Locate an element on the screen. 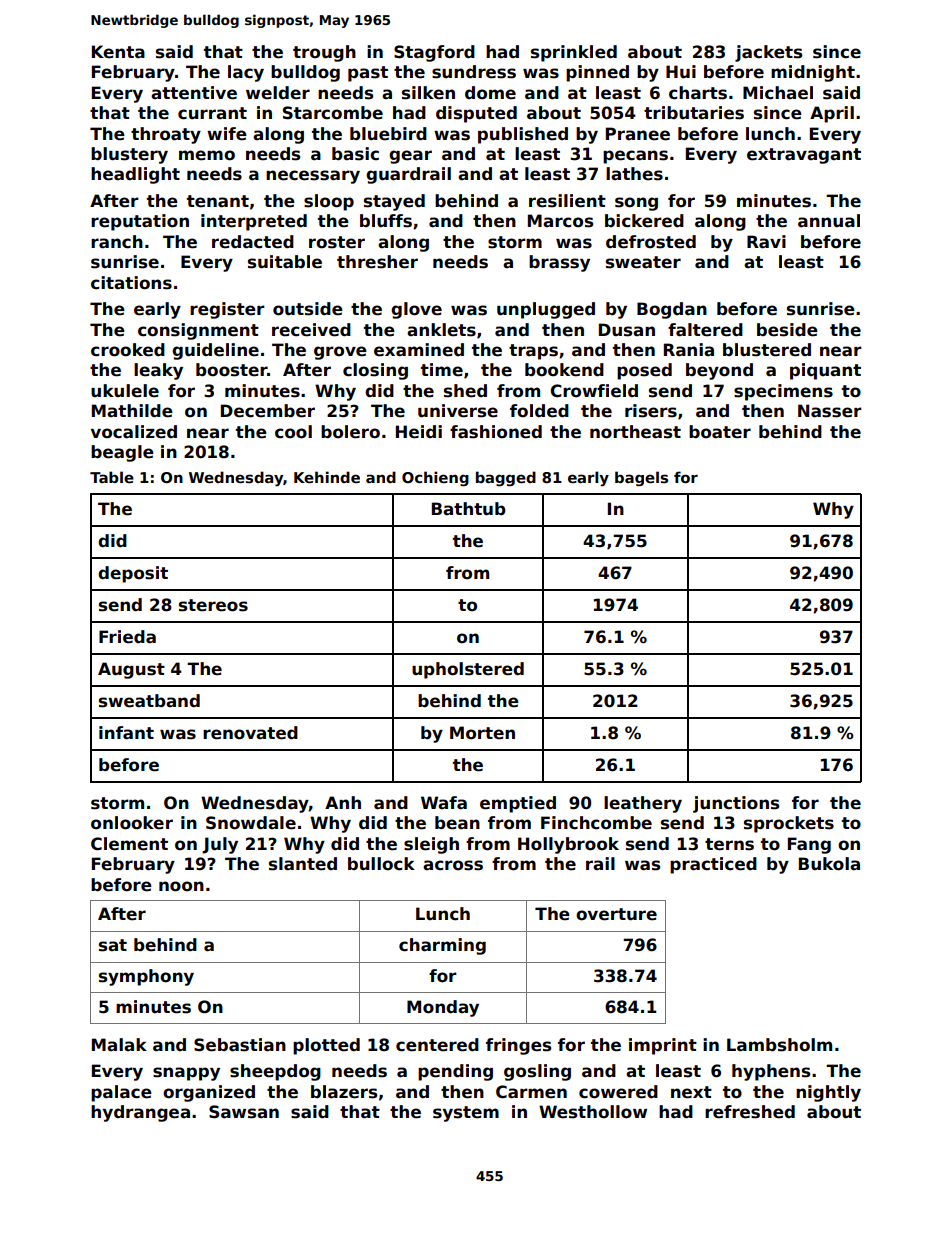 This screenshot has height=1233, width=952. imprint is located at coordinates (663, 1046).
